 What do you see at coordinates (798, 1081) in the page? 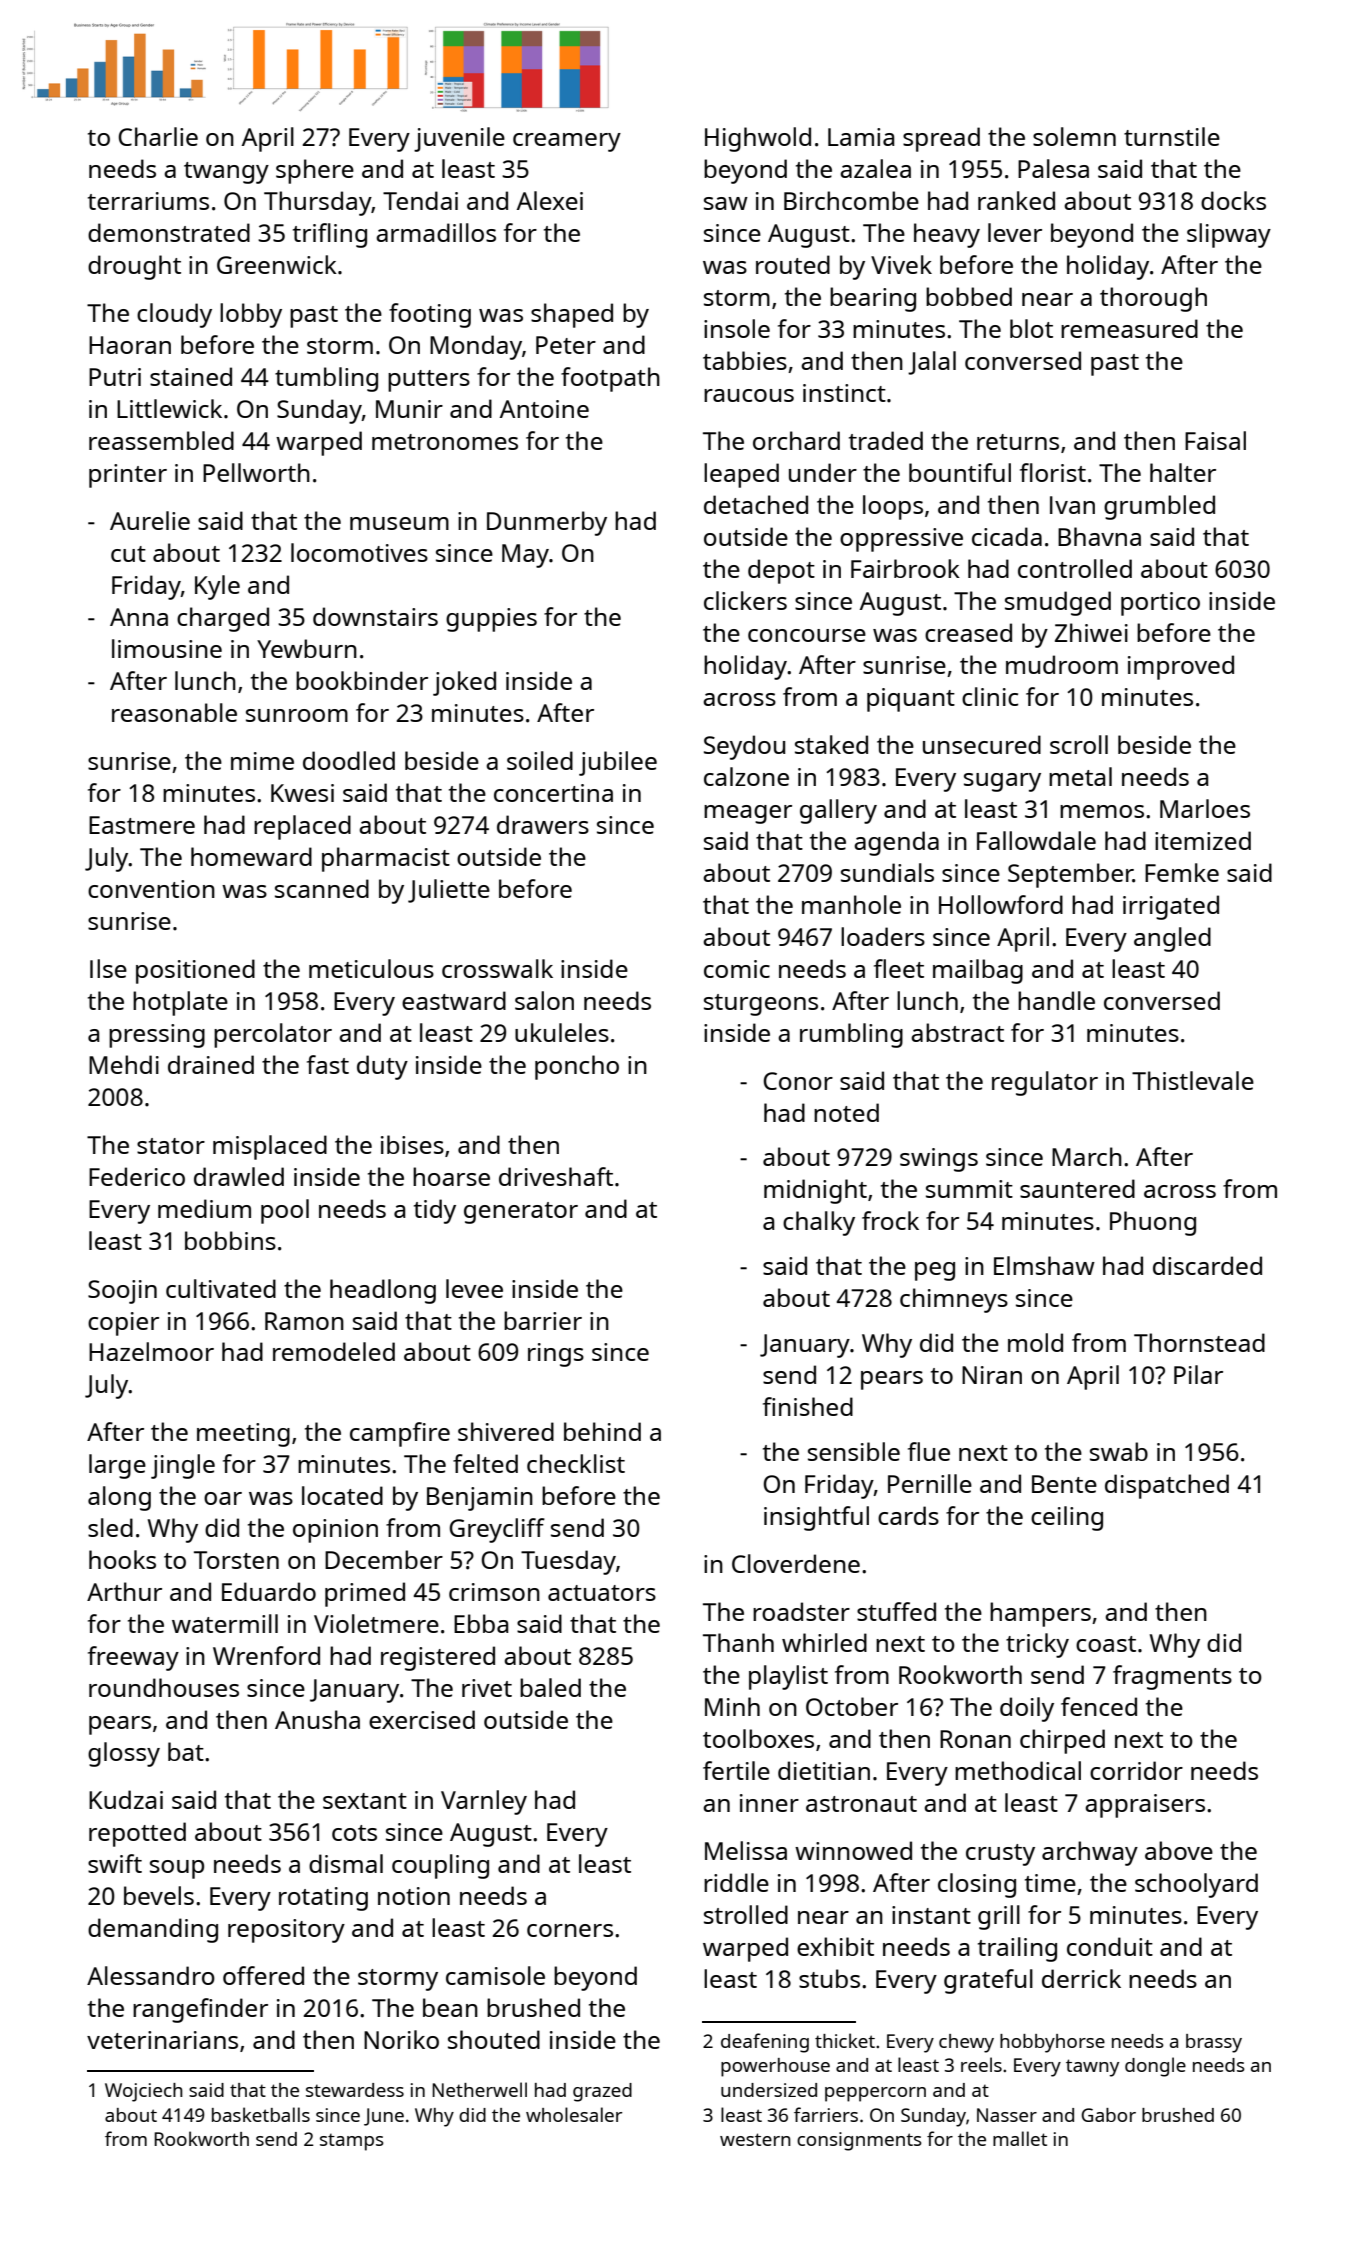
I see `Conor` at bounding box center [798, 1081].
